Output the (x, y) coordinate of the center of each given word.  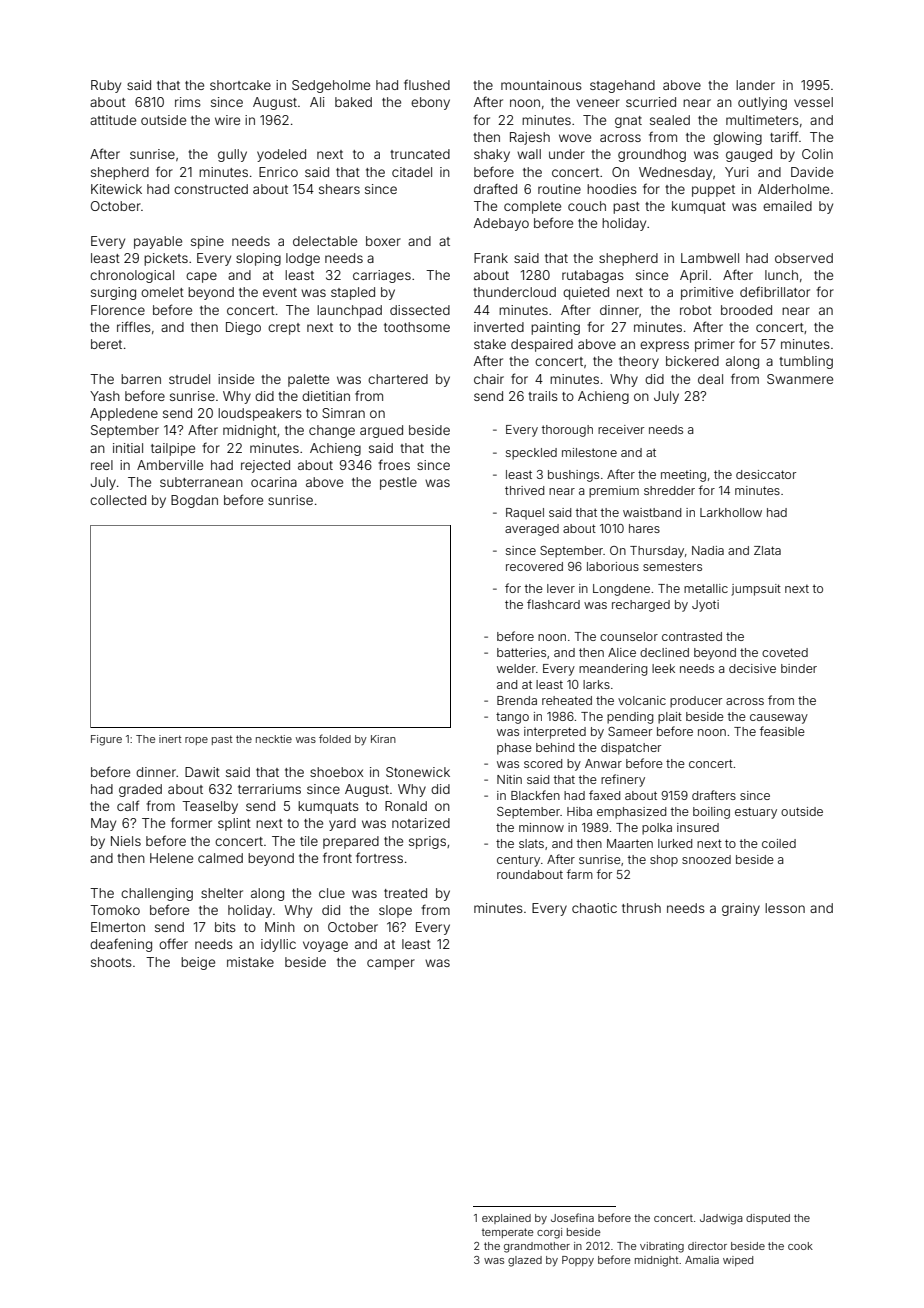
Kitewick (116, 189)
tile (309, 841)
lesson (785, 908)
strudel (189, 379)
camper (391, 964)
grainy (741, 909)
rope (196, 741)
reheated (567, 700)
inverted (499, 327)
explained (506, 1219)
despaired (542, 345)
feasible (782, 731)
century (518, 861)
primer (715, 345)
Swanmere (800, 379)
